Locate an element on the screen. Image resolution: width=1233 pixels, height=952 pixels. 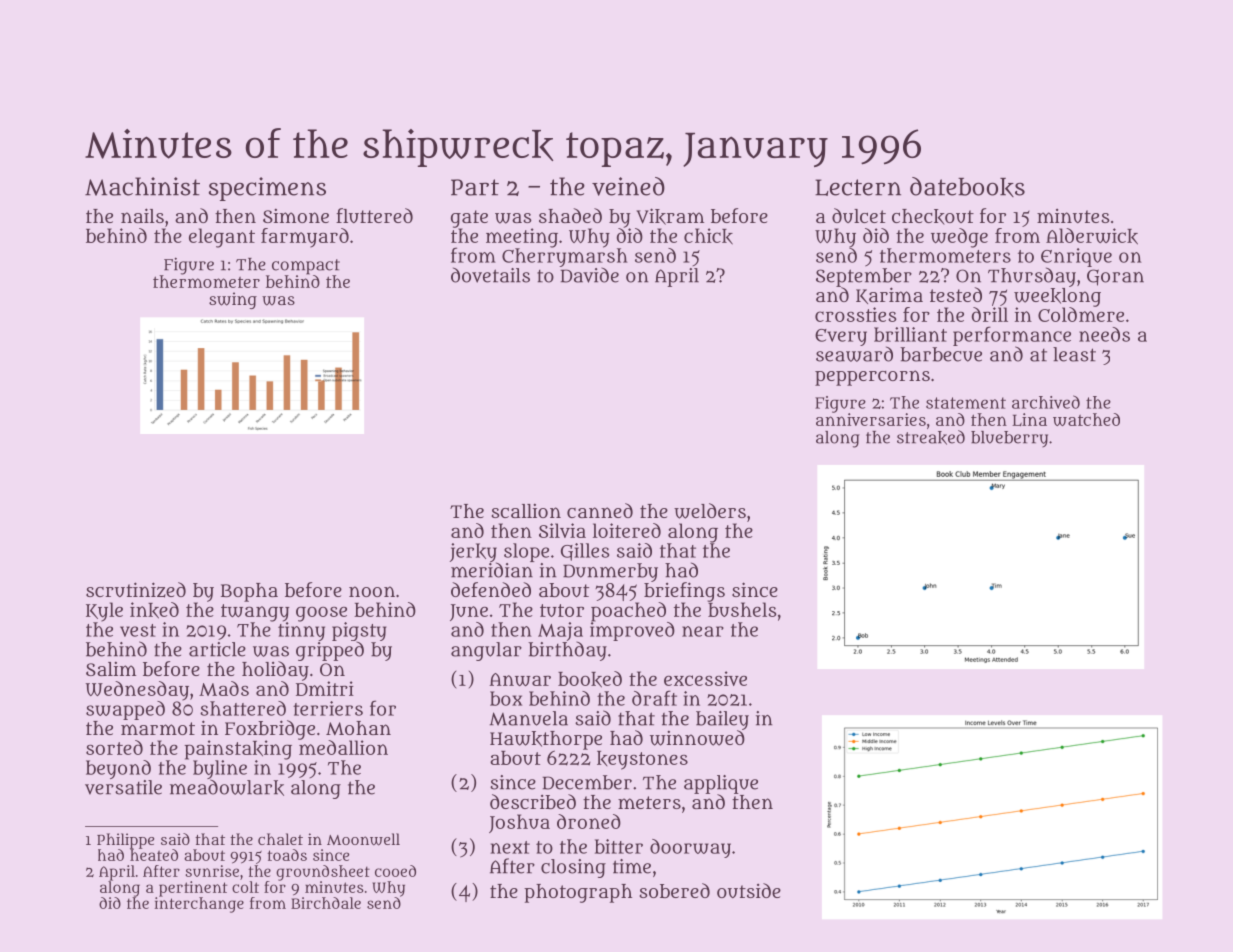
peppercorns is located at coordinates (872, 378).
